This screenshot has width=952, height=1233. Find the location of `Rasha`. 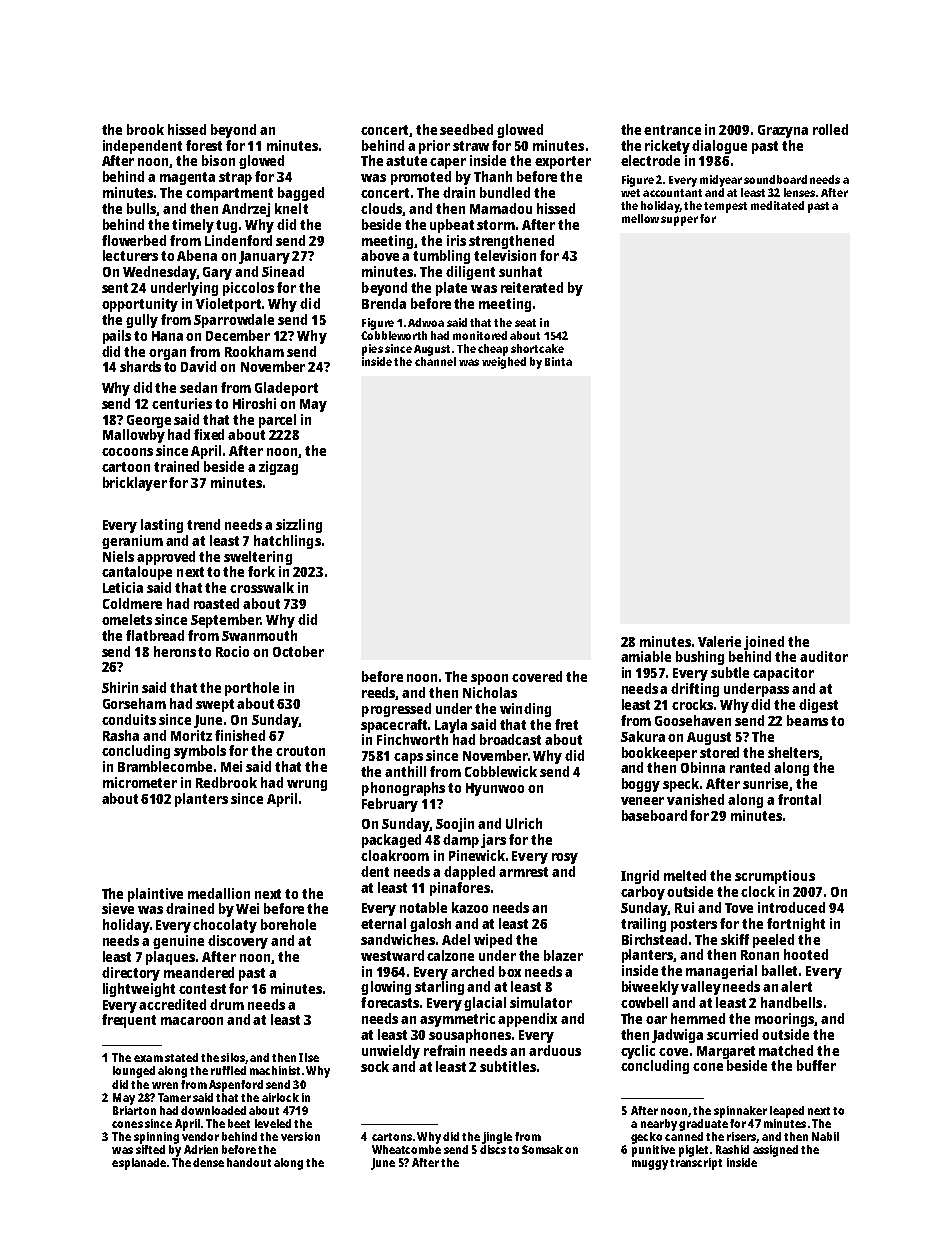

Rasha is located at coordinates (121, 735).
